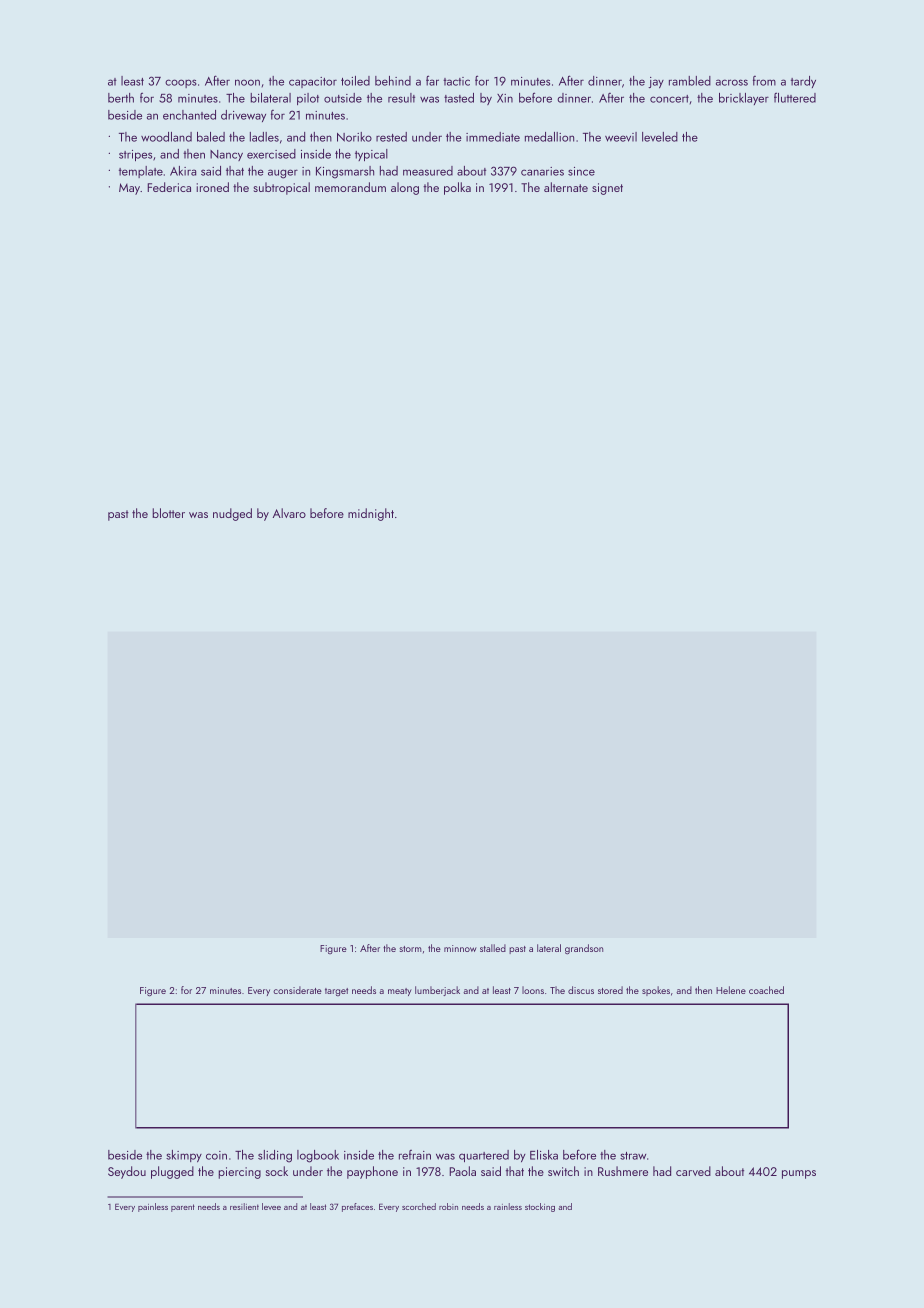  Describe the element at coordinates (405, 188) in the screenshot. I see `along` at that location.
